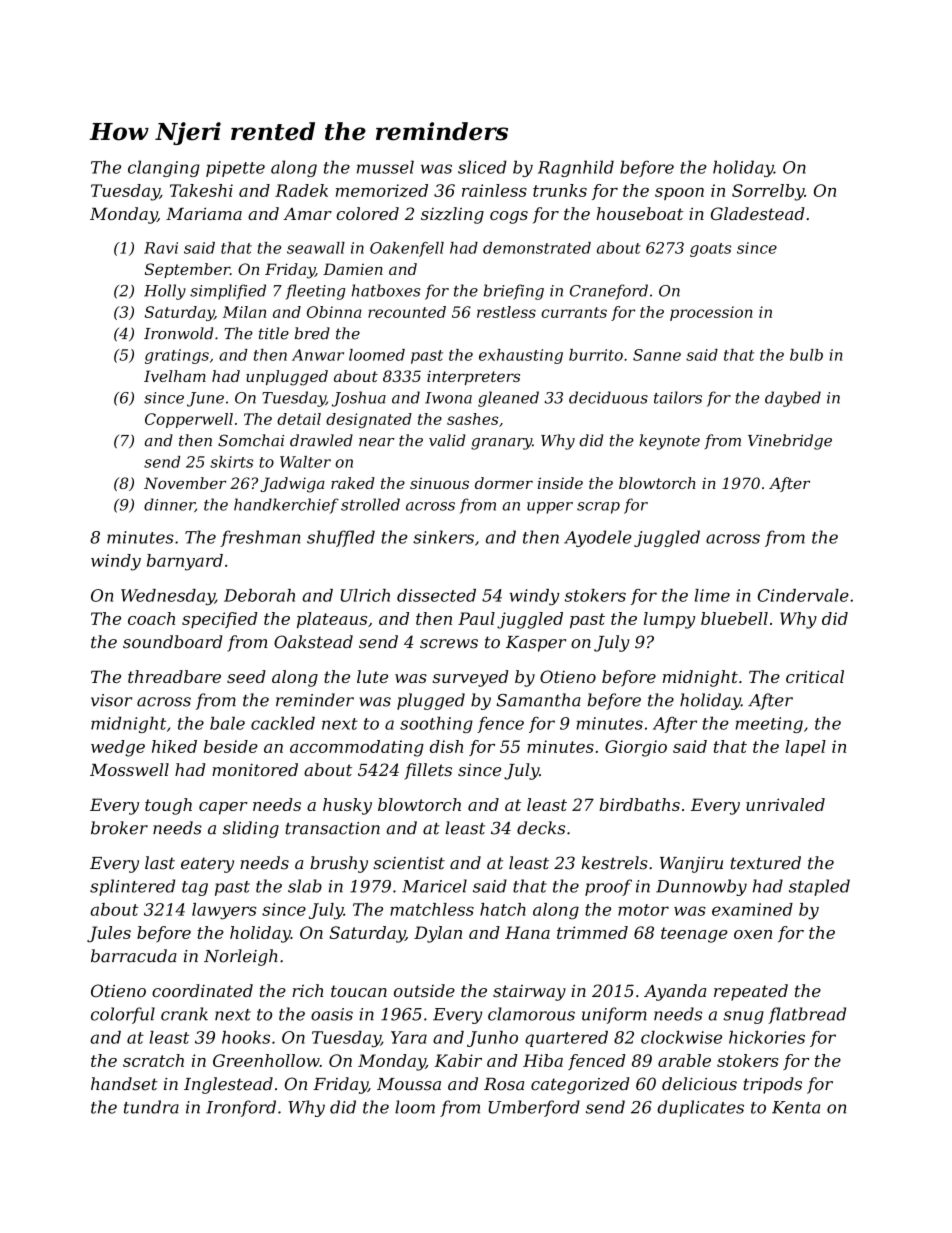 The height and width of the page is (1233, 952). Describe the element at coordinates (424, 990) in the page. I see `outside` at that location.
